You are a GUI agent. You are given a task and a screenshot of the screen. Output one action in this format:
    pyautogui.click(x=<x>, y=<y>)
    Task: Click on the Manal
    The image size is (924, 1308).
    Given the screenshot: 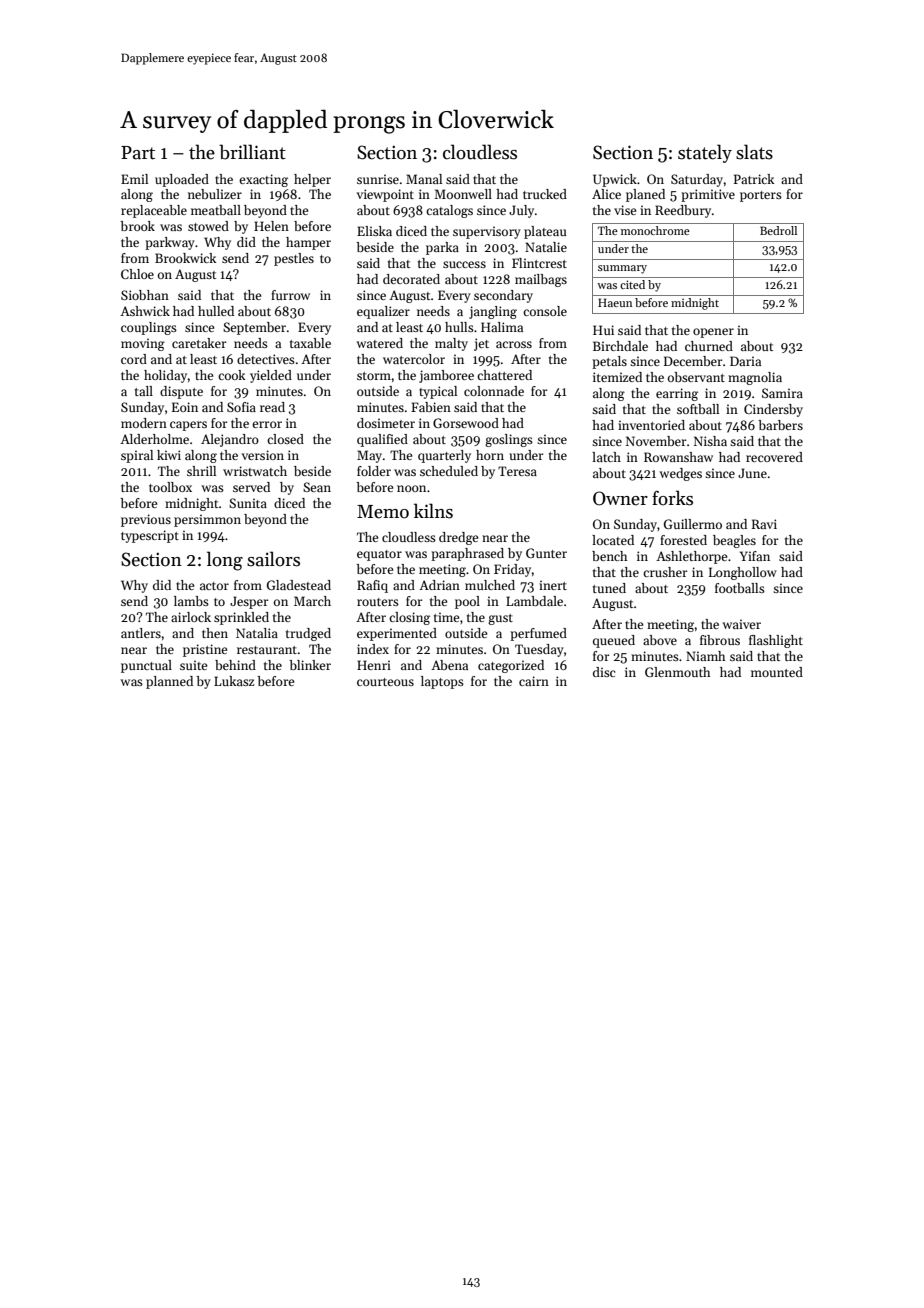 What is the action you would take?
    pyautogui.click(x=424, y=179)
